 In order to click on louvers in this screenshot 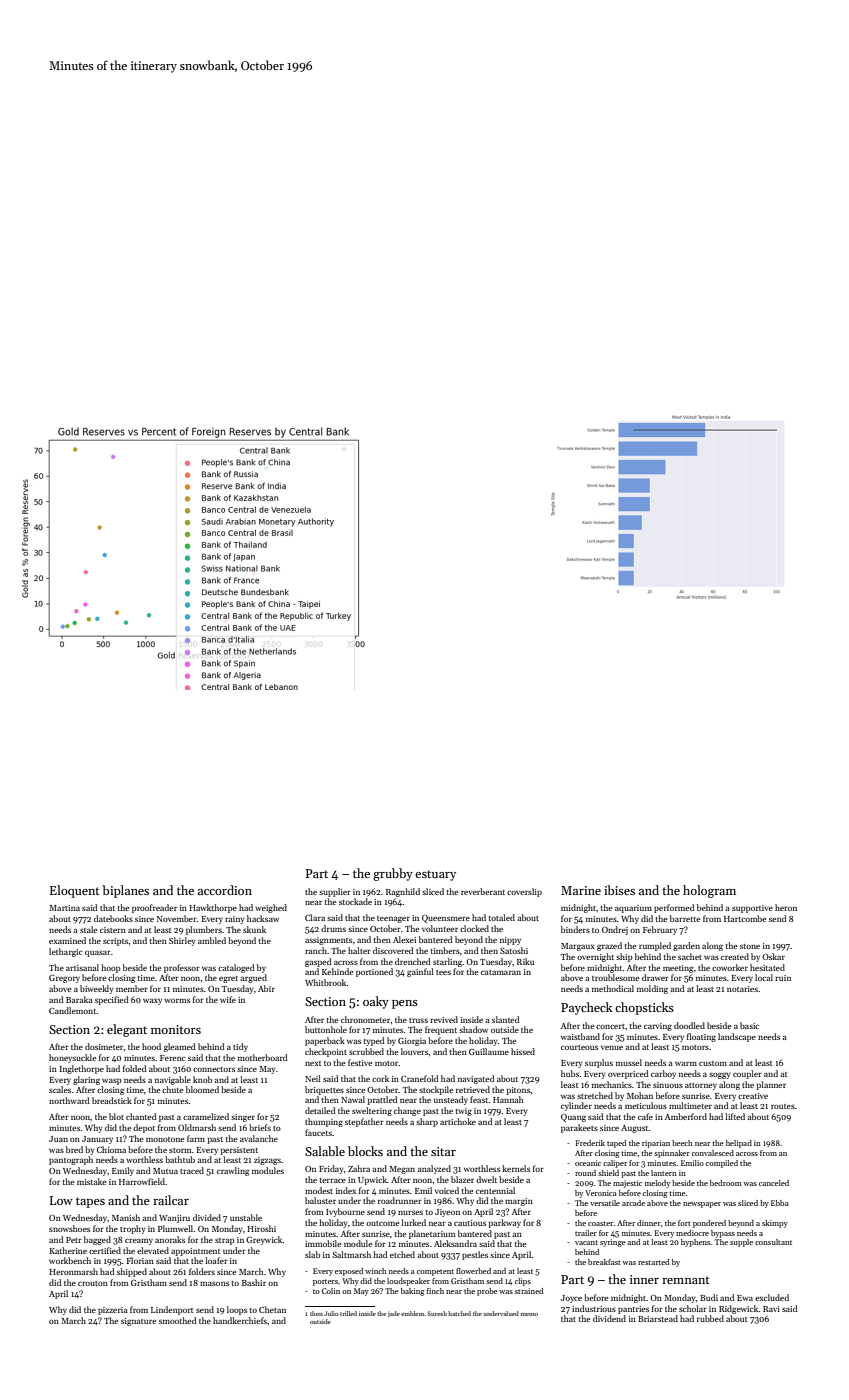, I will do `click(415, 1051)`.
